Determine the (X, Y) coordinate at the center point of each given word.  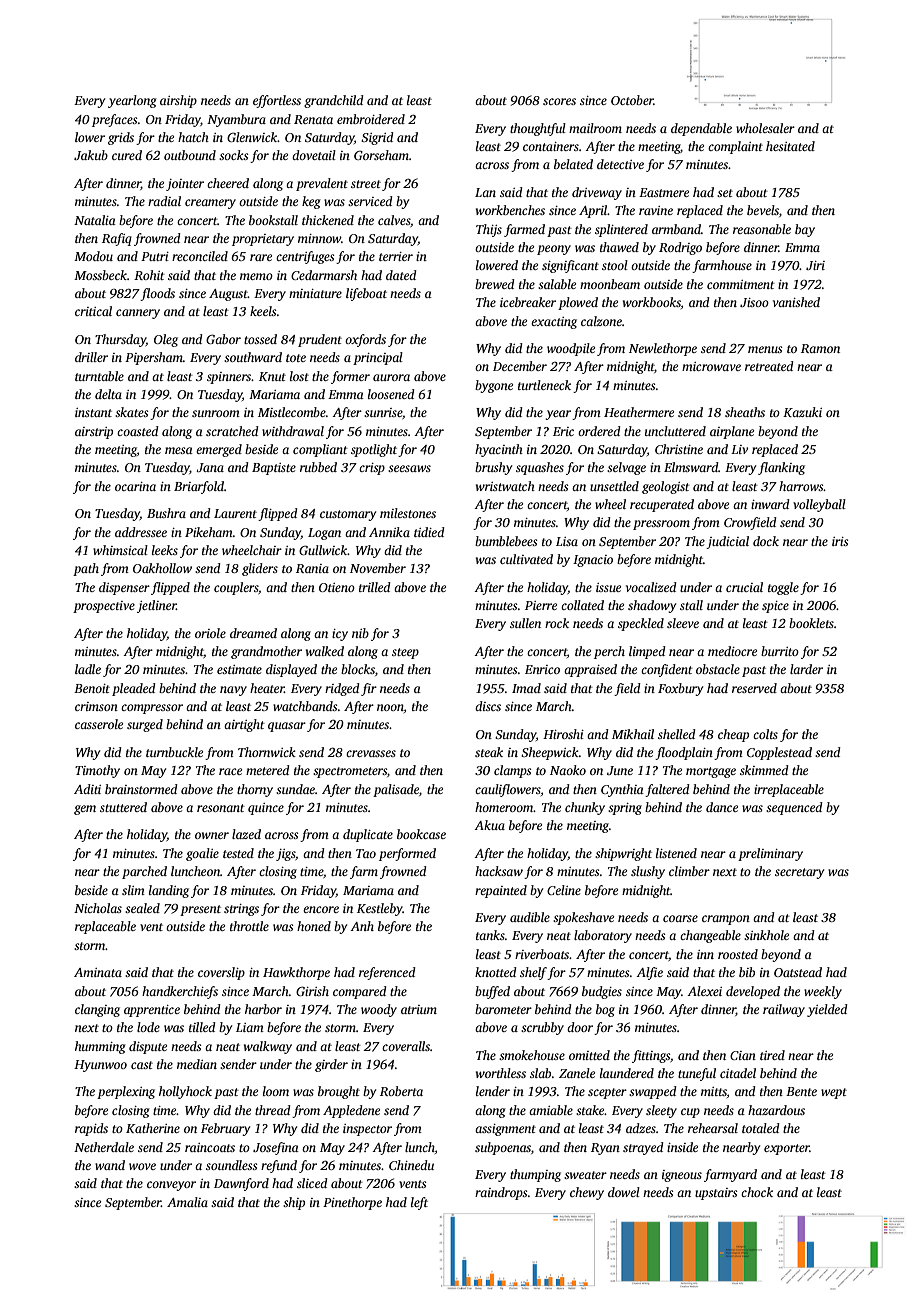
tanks (490, 935)
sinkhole (766, 935)
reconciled (200, 256)
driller (91, 357)
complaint (735, 147)
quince (266, 809)
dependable (701, 129)
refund (279, 1166)
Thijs (489, 230)
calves (394, 220)
